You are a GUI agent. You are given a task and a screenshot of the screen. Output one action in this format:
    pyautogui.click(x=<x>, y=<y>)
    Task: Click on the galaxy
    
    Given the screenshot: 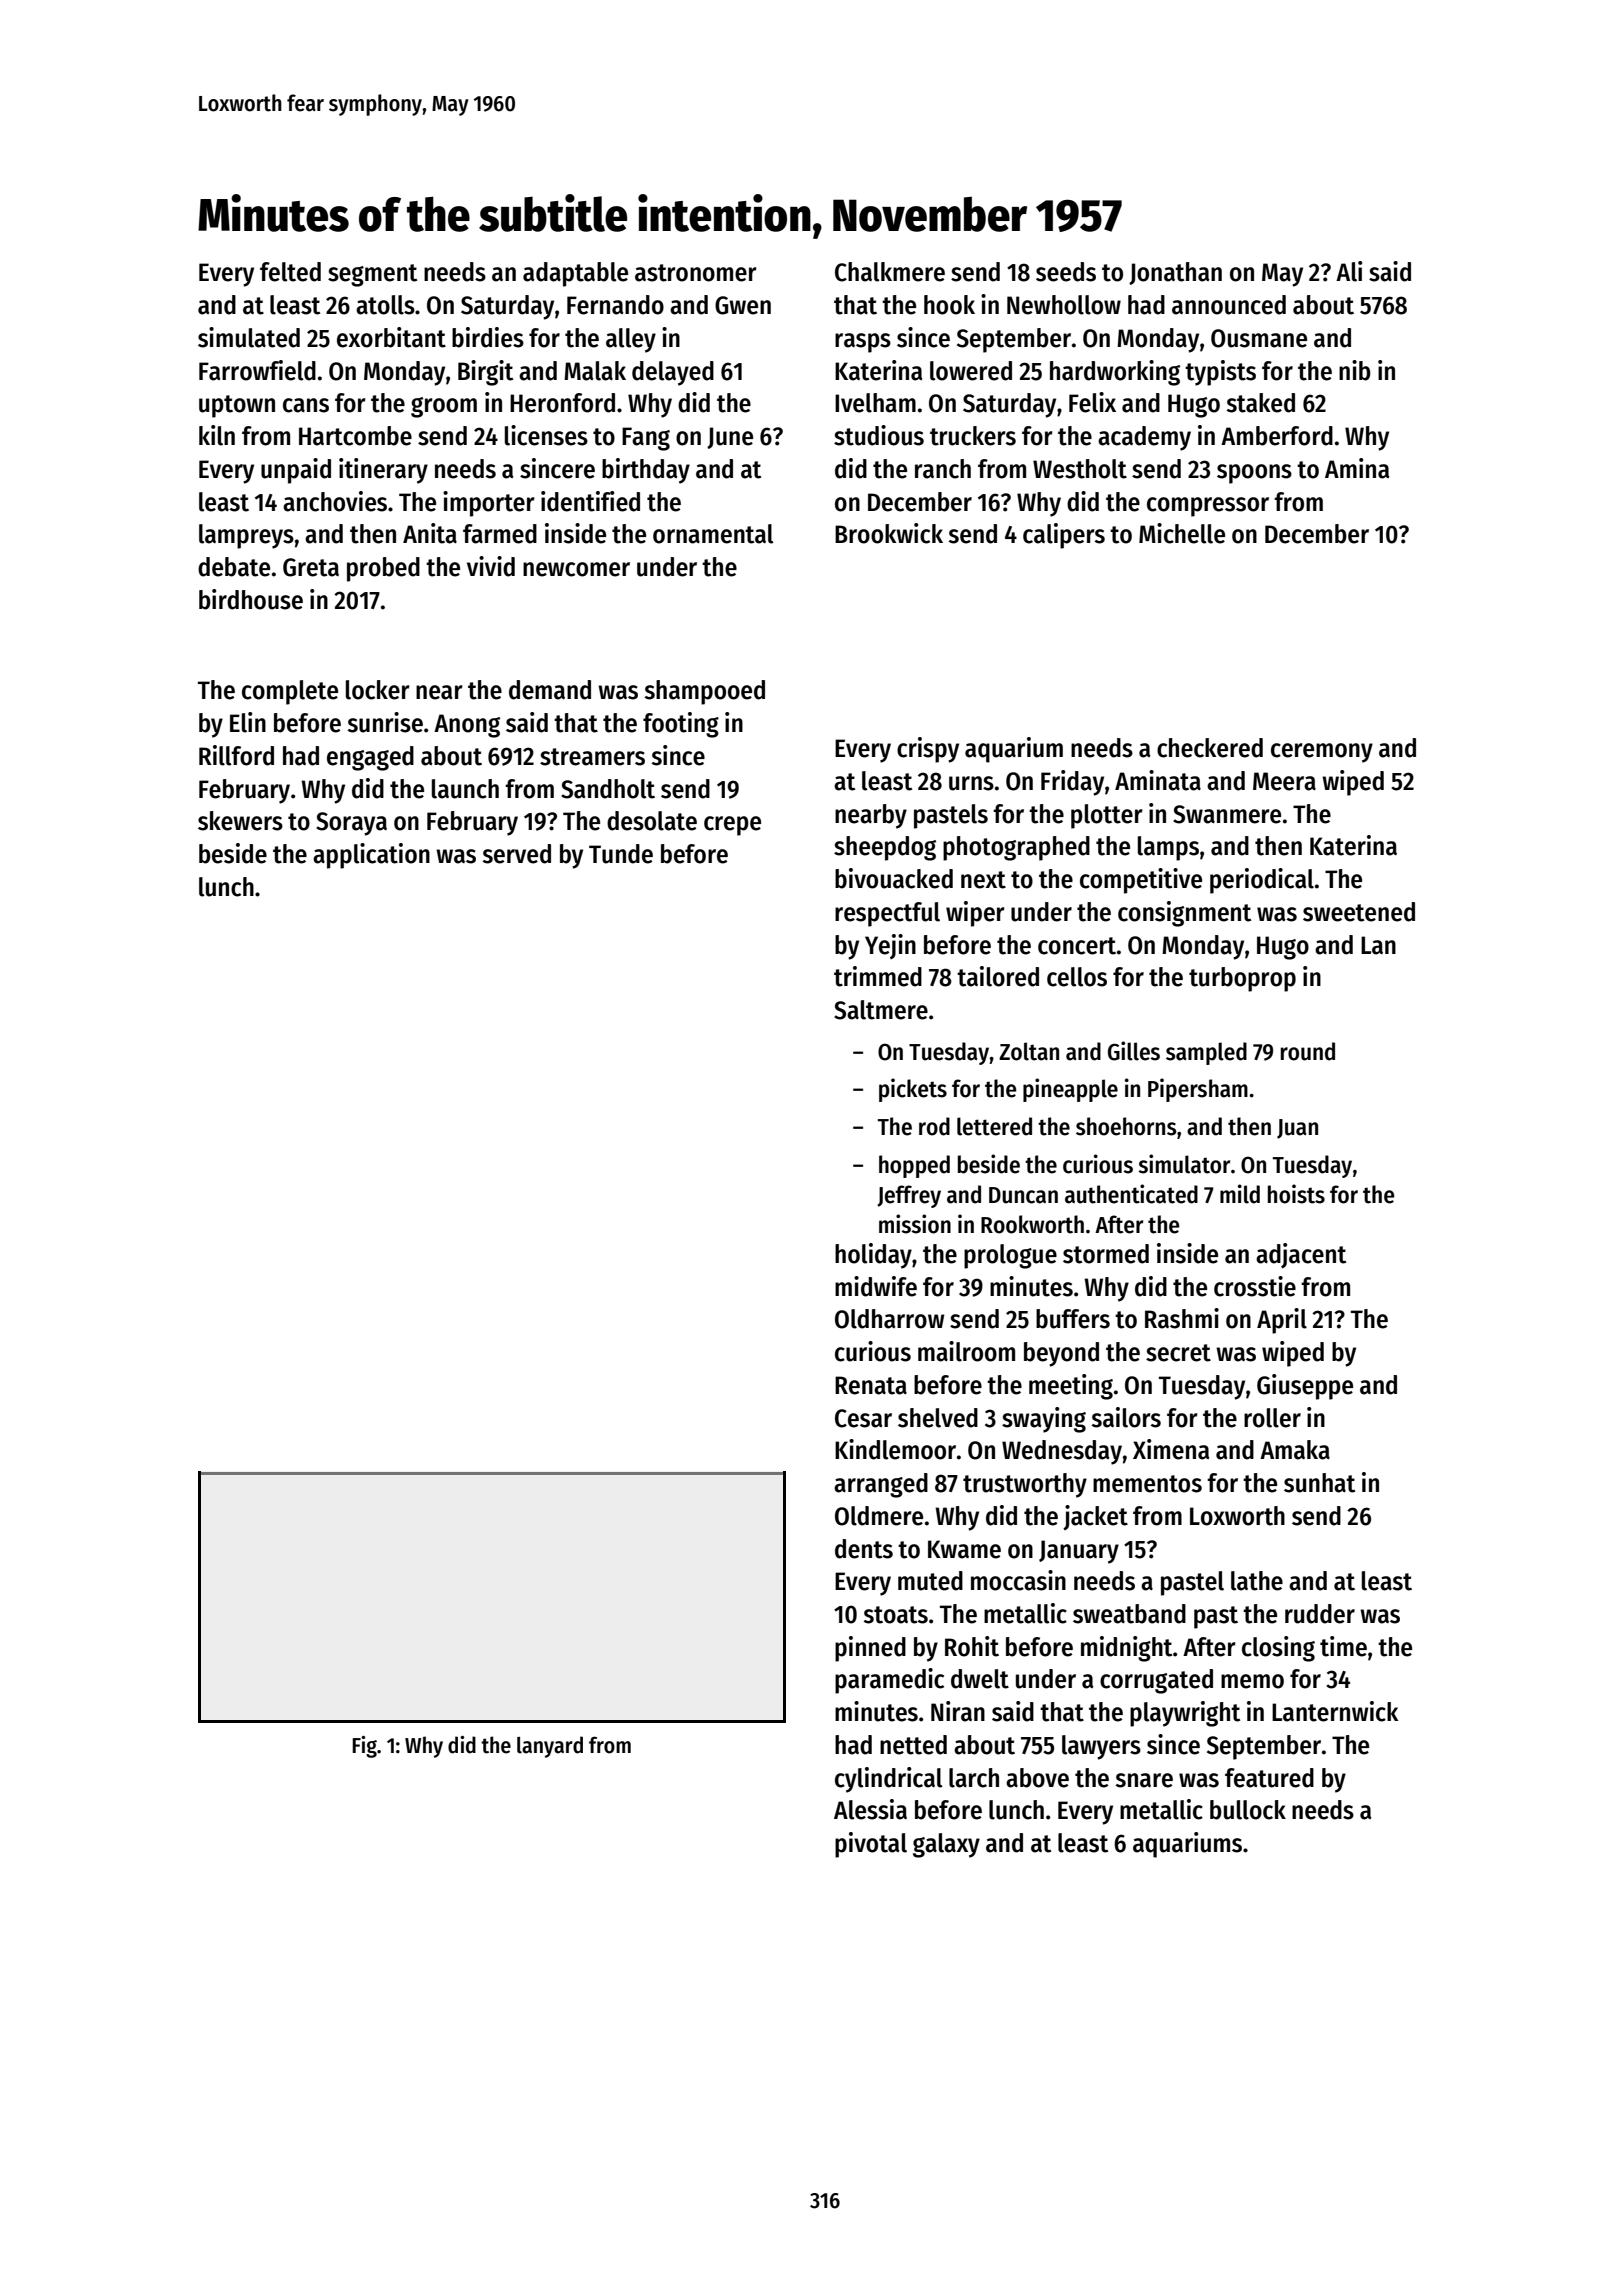 What is the action you would take?
    pyautogui.click(x=946, y=1845)
